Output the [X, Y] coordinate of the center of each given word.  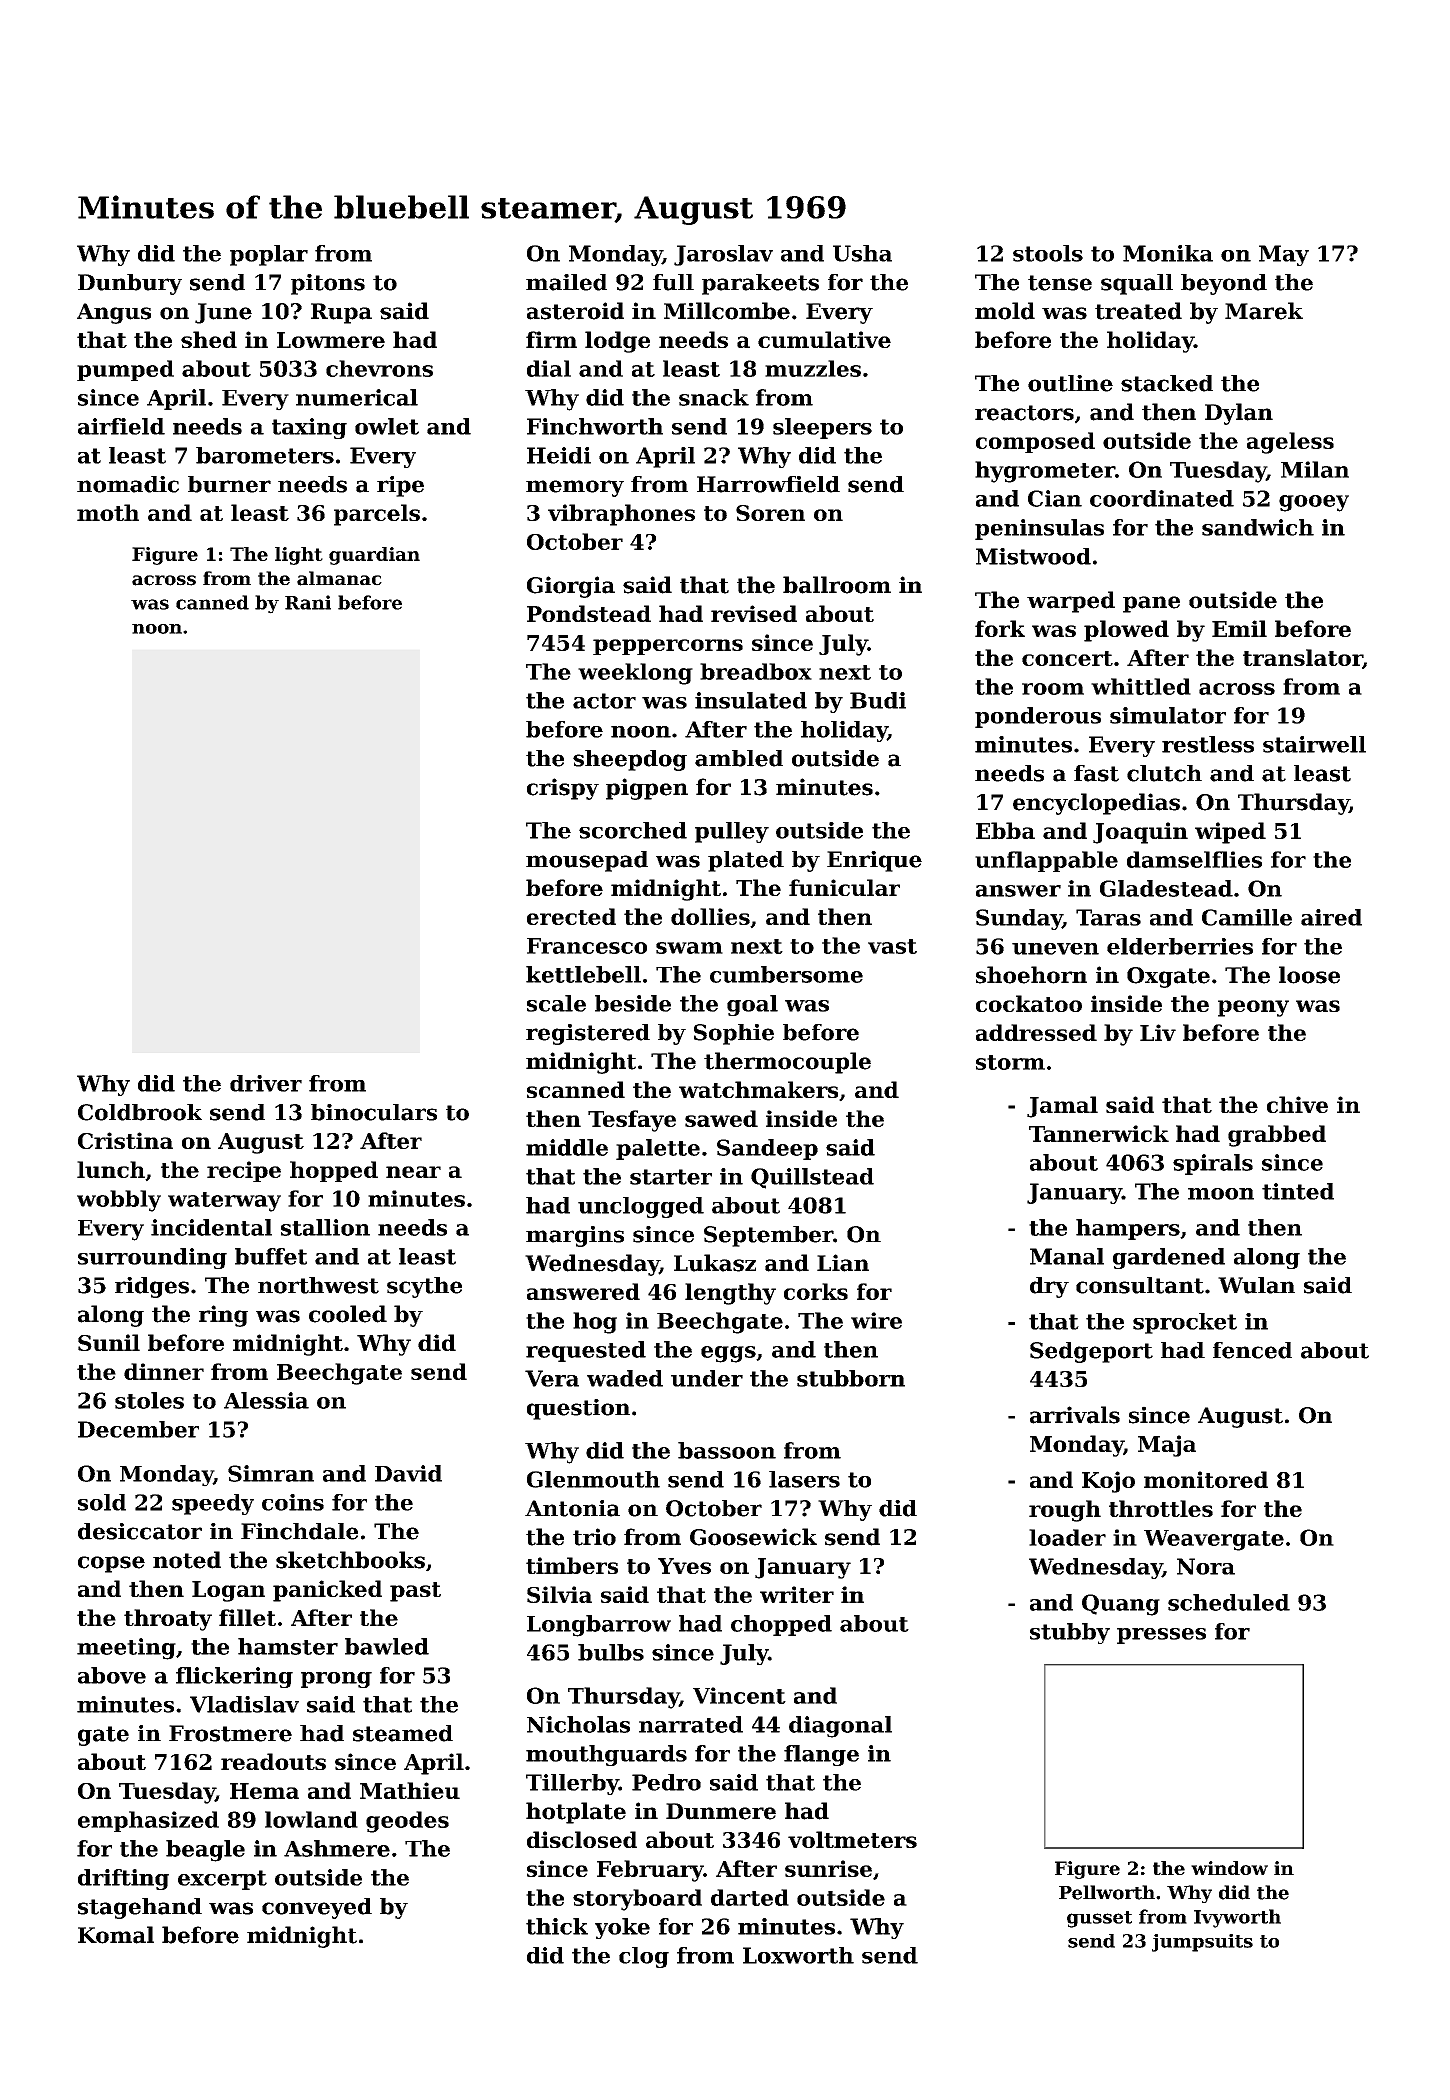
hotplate [576, 1813]
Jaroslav [723, 255]
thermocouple [787, 1063]
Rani [308, 602]
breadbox [756, 671]
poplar [269, 255]
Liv [1158, 1032]
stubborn [851, 1378]
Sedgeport [1091, 1352]
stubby [1070, 1633]
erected [571, 916]
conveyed [317, 1908]
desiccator [140, 1531]
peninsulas [1039, 529]
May [1284, 255]
